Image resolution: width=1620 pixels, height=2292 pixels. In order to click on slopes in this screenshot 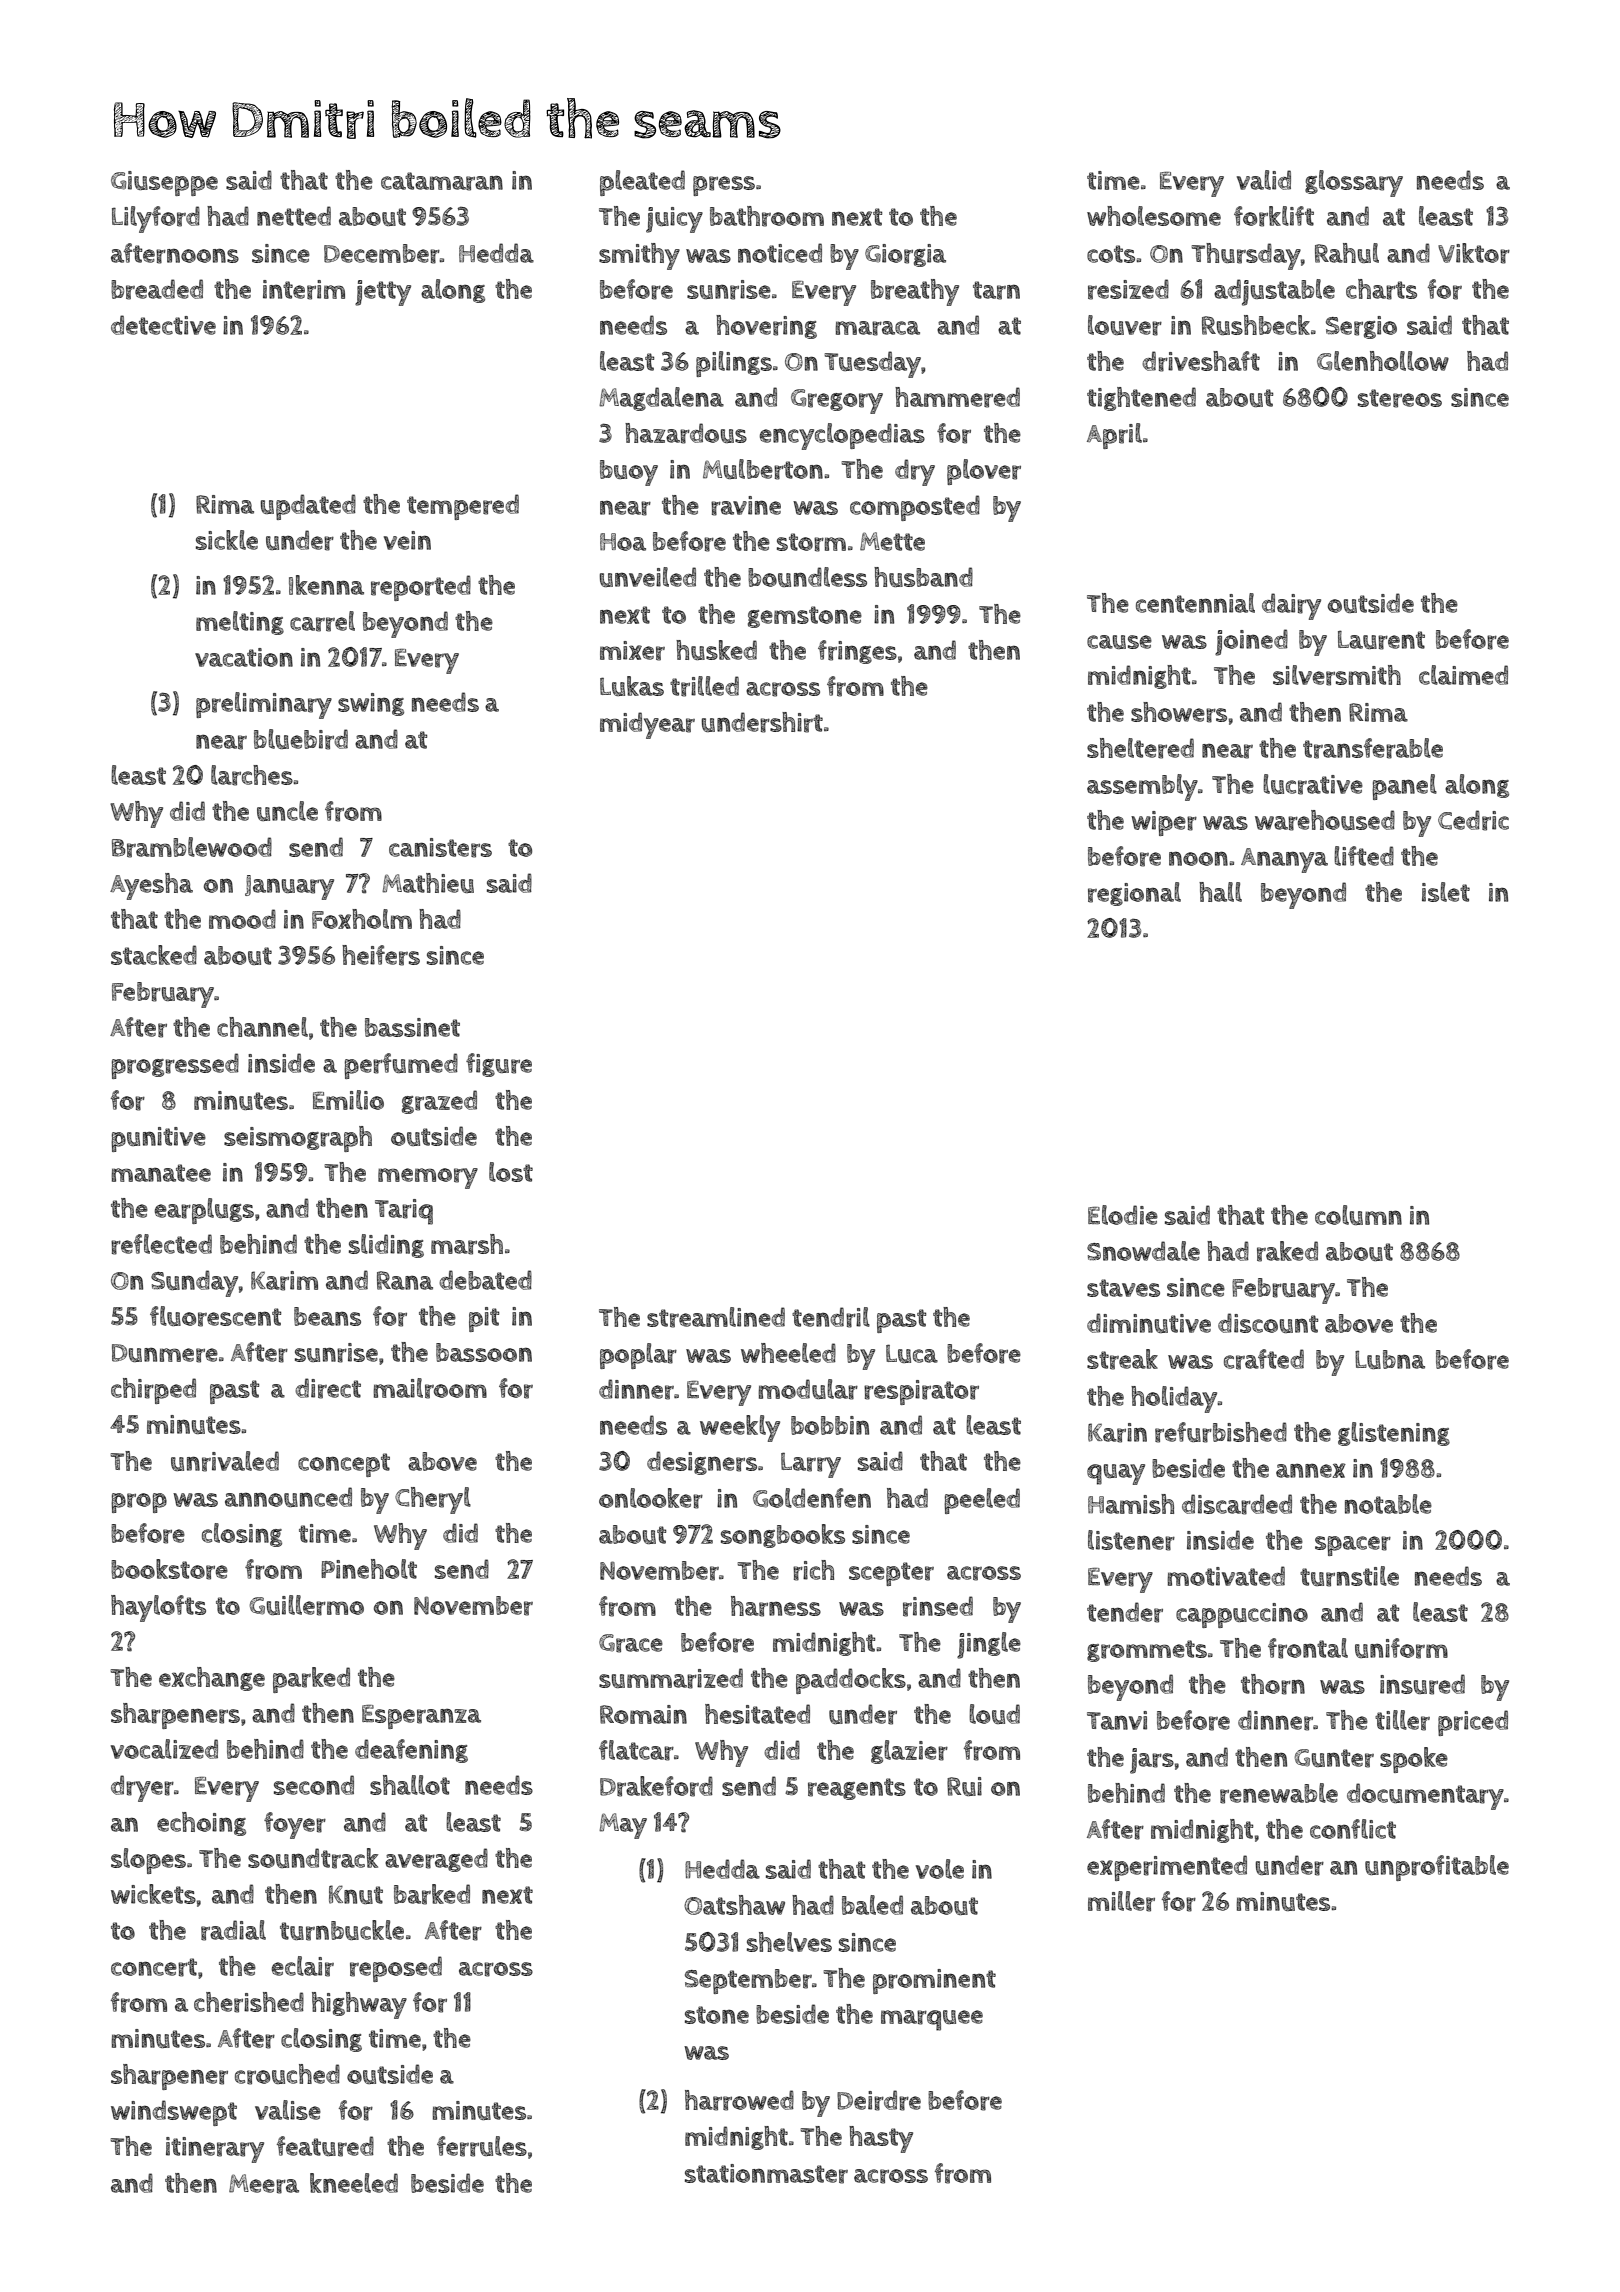, I will do `click(148, 1861)`.
